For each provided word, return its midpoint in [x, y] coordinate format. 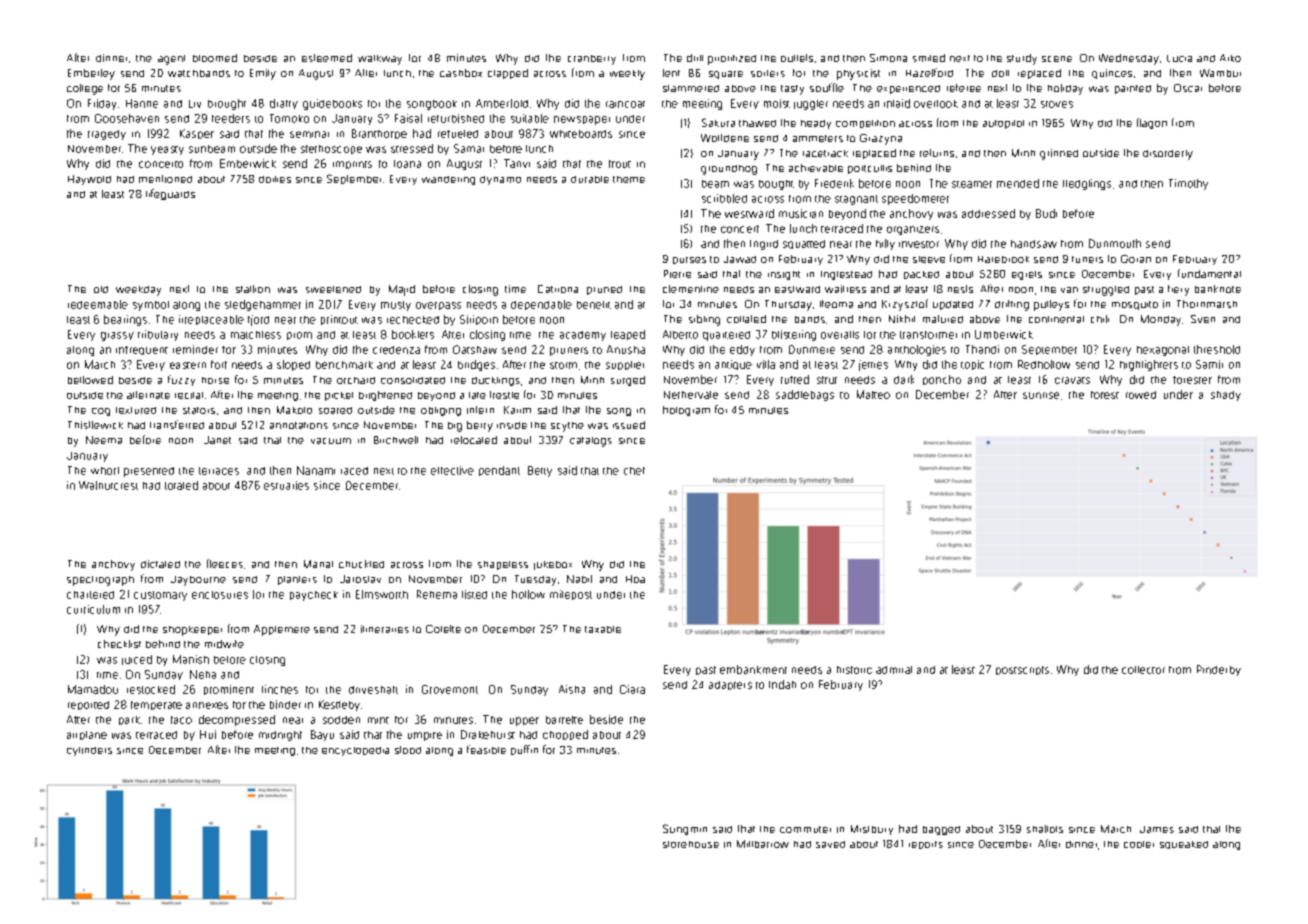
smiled [929, 58]
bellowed [90, 380]
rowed [1141, 395]
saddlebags [805, 395]
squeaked [1184, 845]
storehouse [691, 844]
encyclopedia [355, 751]
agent [171, 60]
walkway [380, 60]
